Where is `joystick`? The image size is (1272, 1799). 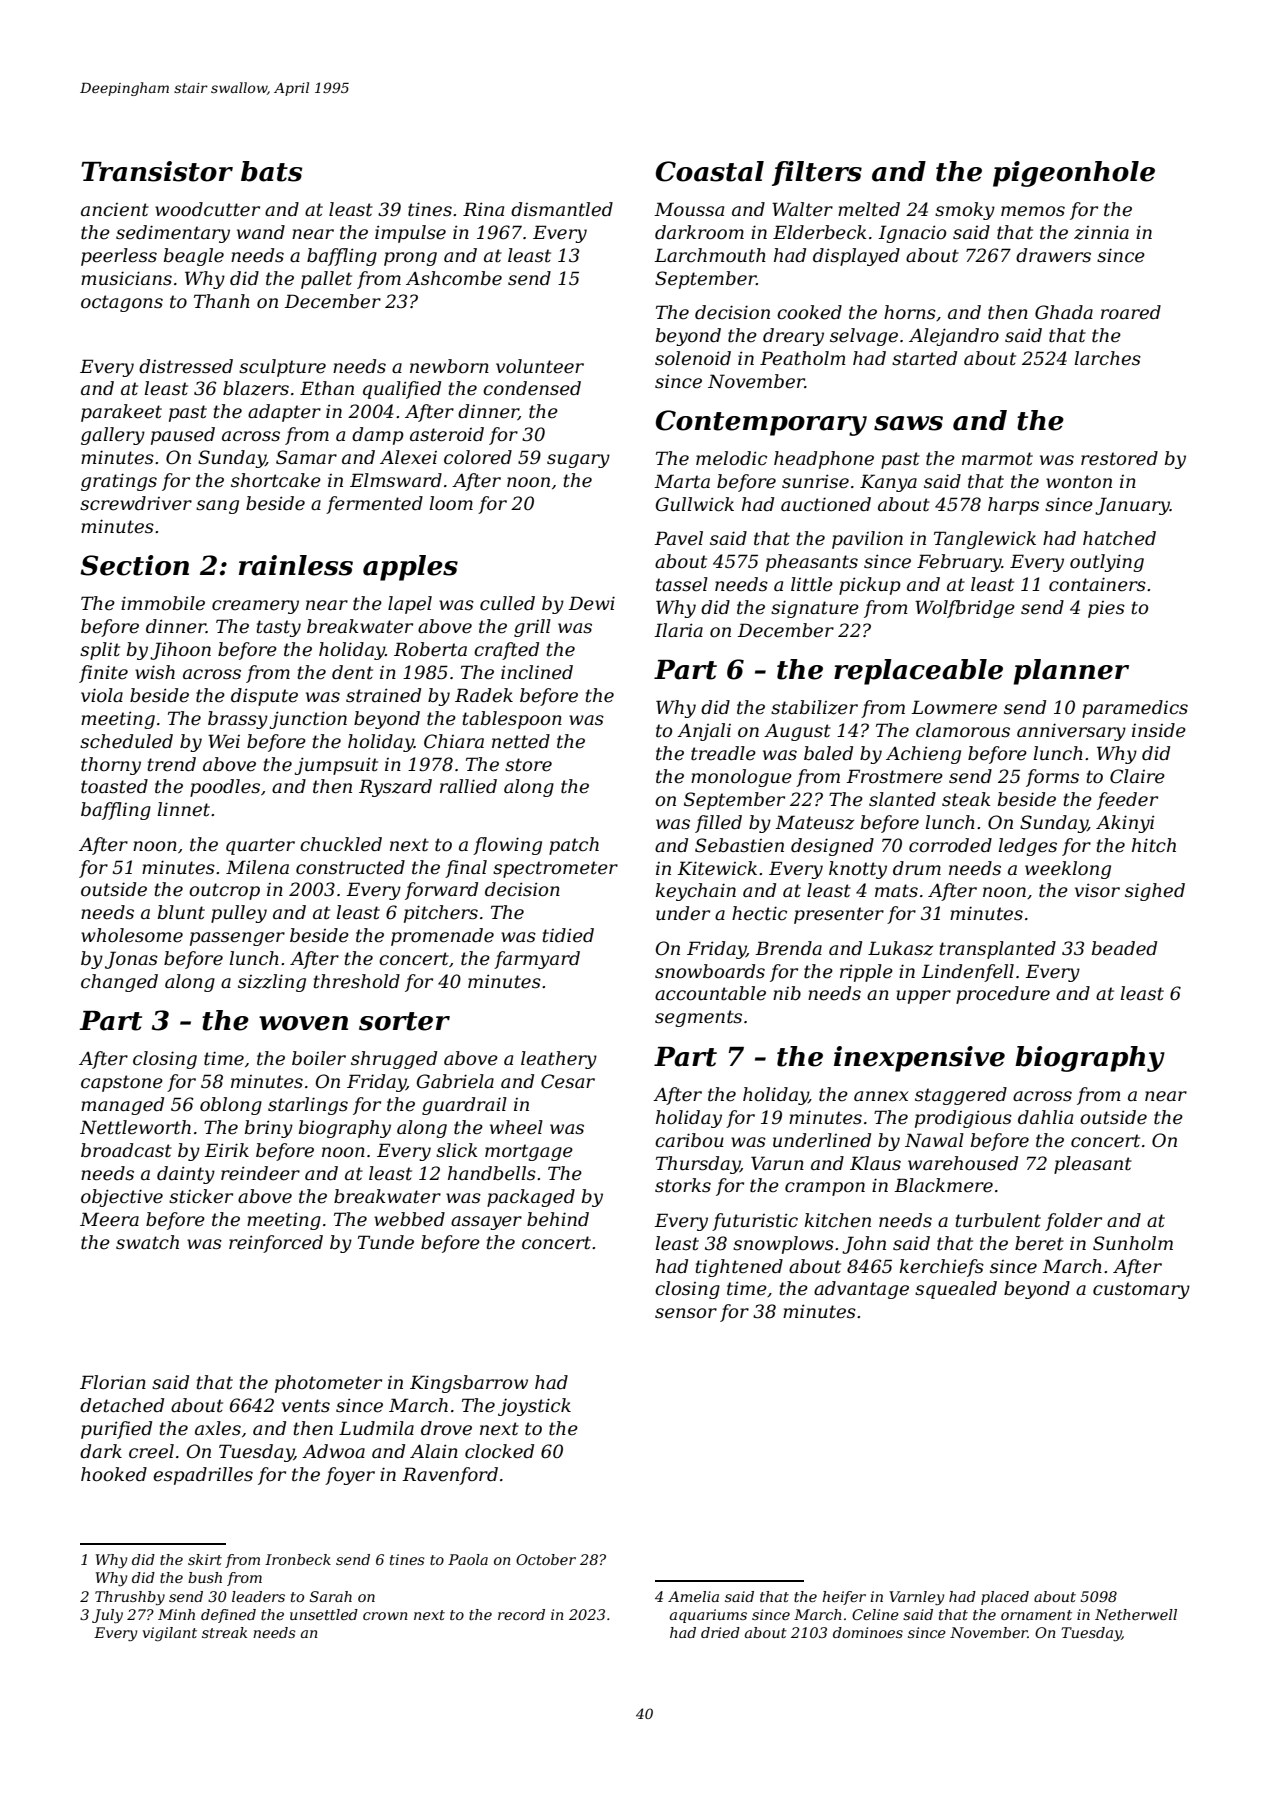 joystick is located at coordinates (534, 1407).
